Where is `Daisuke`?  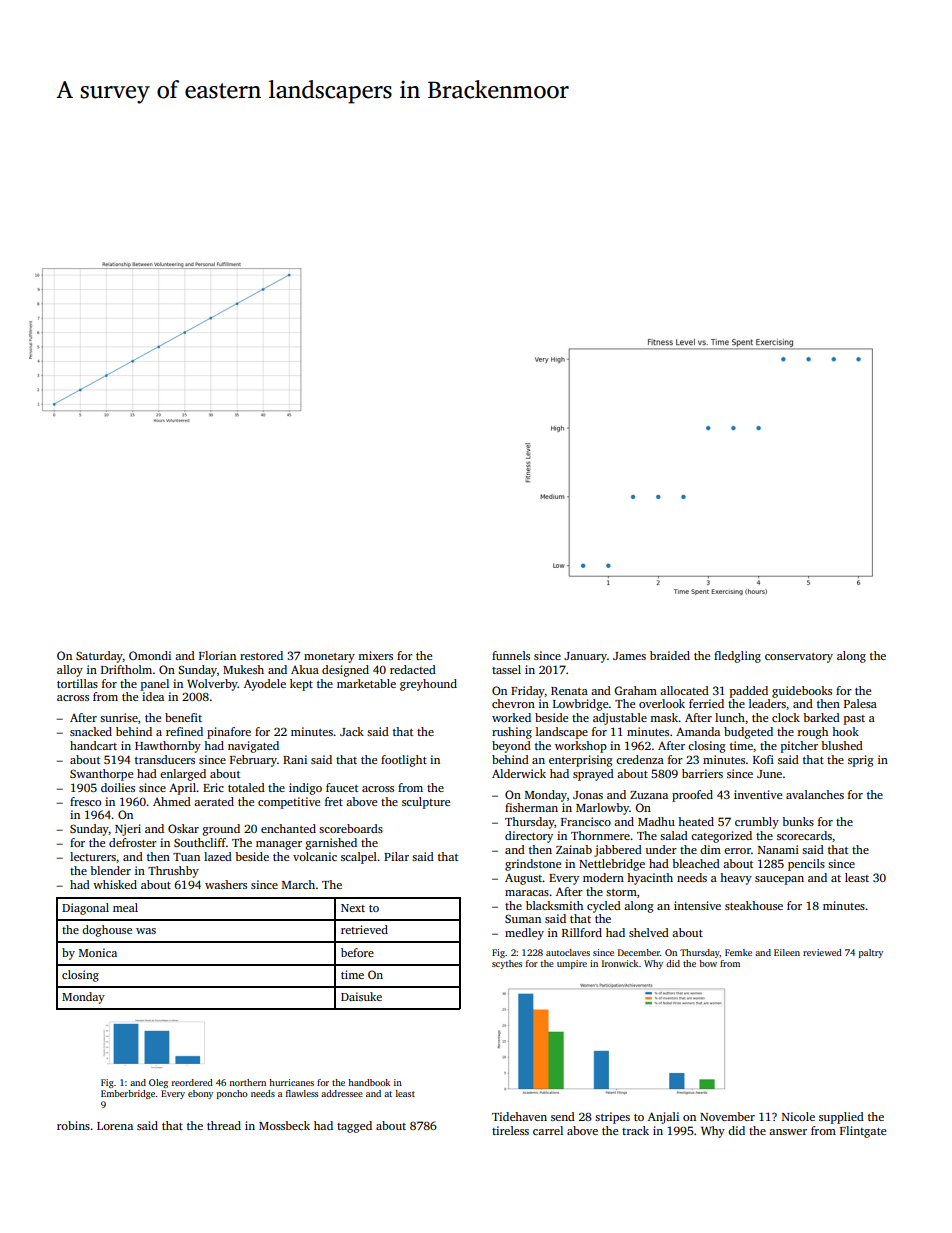
Daisuke is located at coordinates (361, 996).
